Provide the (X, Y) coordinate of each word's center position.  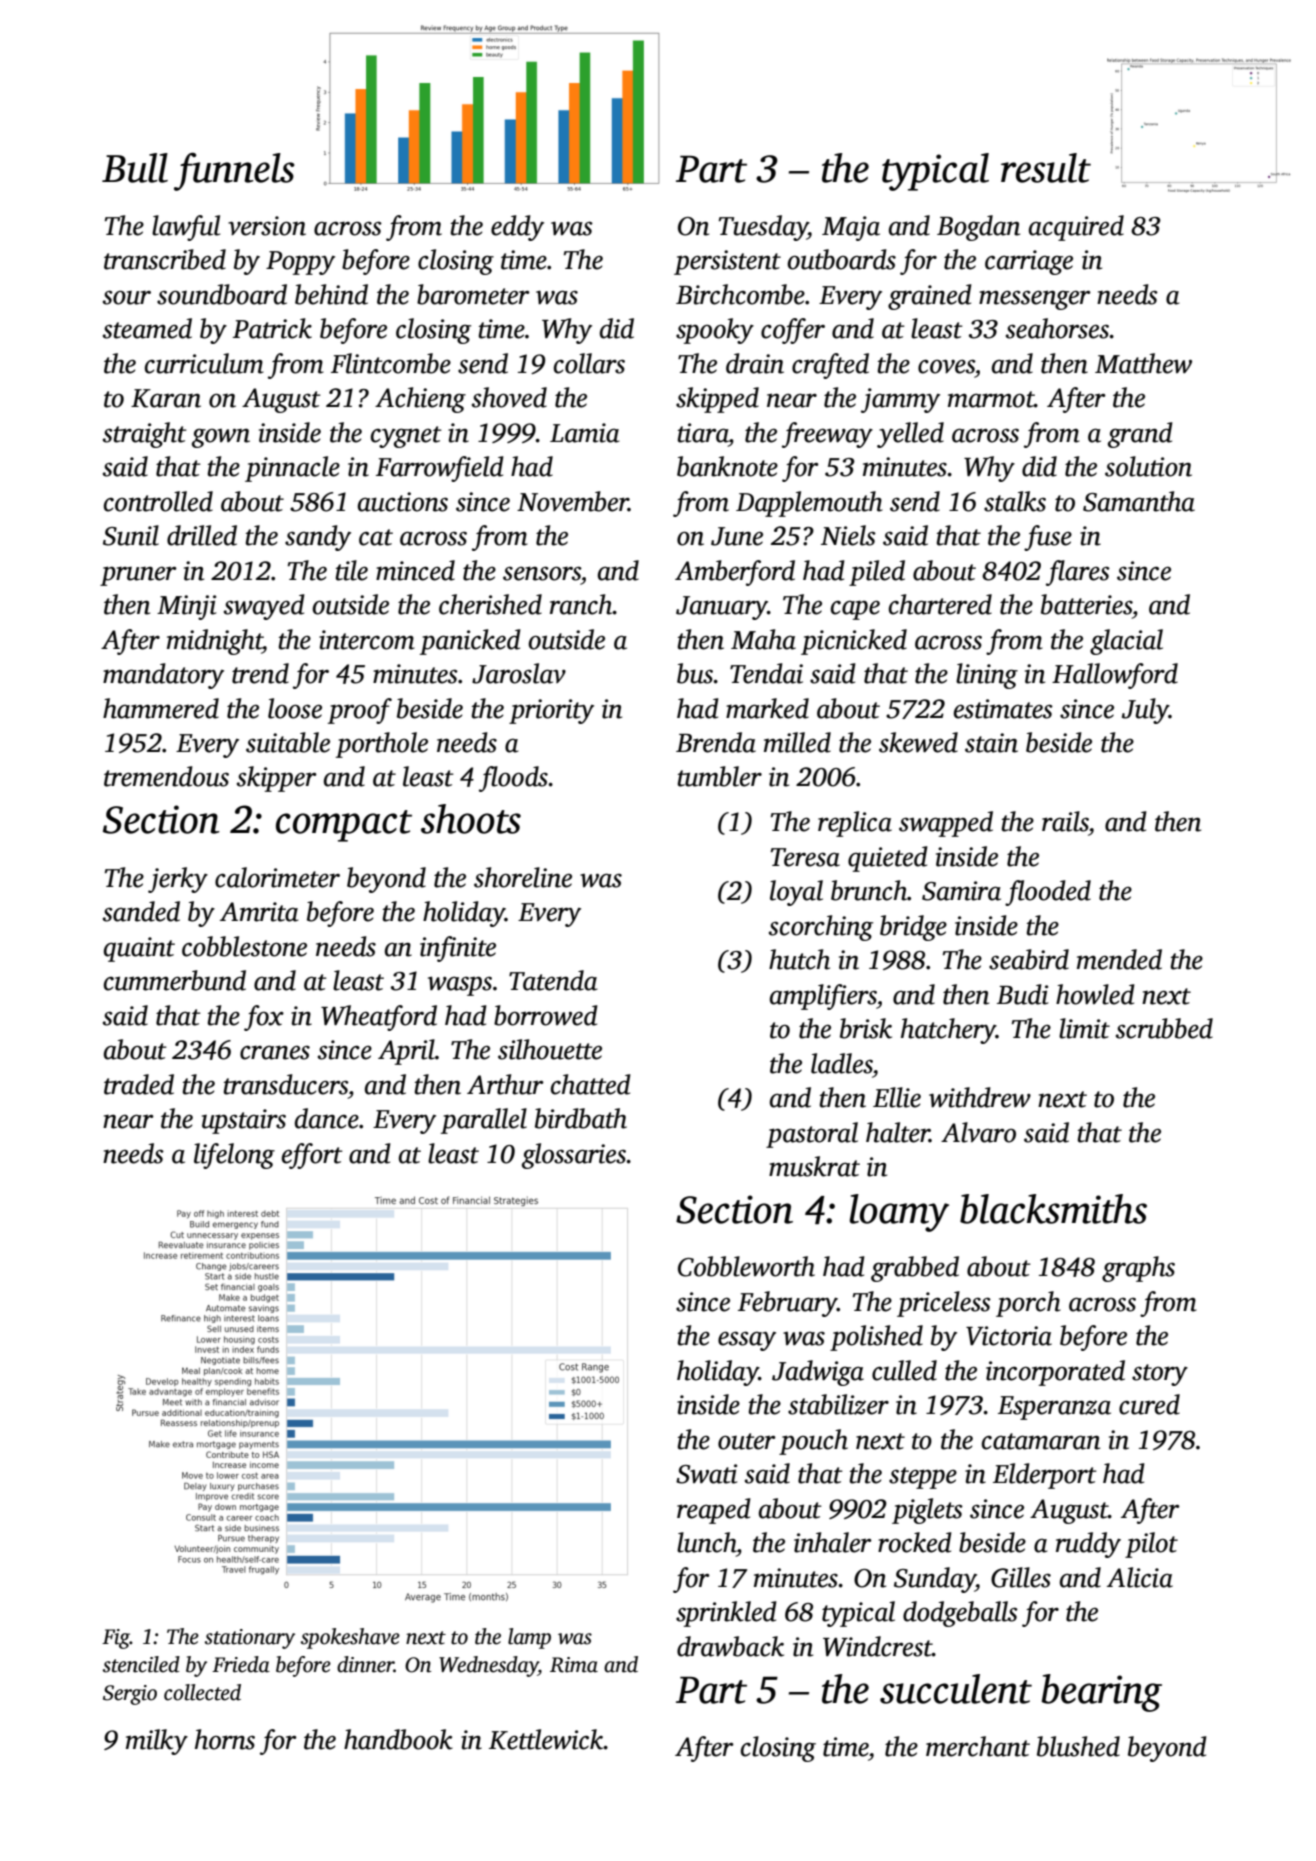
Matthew (1143, 363)
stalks (1015, 501)
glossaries (574, 1156)
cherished (490, 604)
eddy (517, 228)
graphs (1138, 1269)
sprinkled (726, 1614)
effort (312, 1156)
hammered (161, 708)
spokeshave (350, 1638)
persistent (727, 262)
